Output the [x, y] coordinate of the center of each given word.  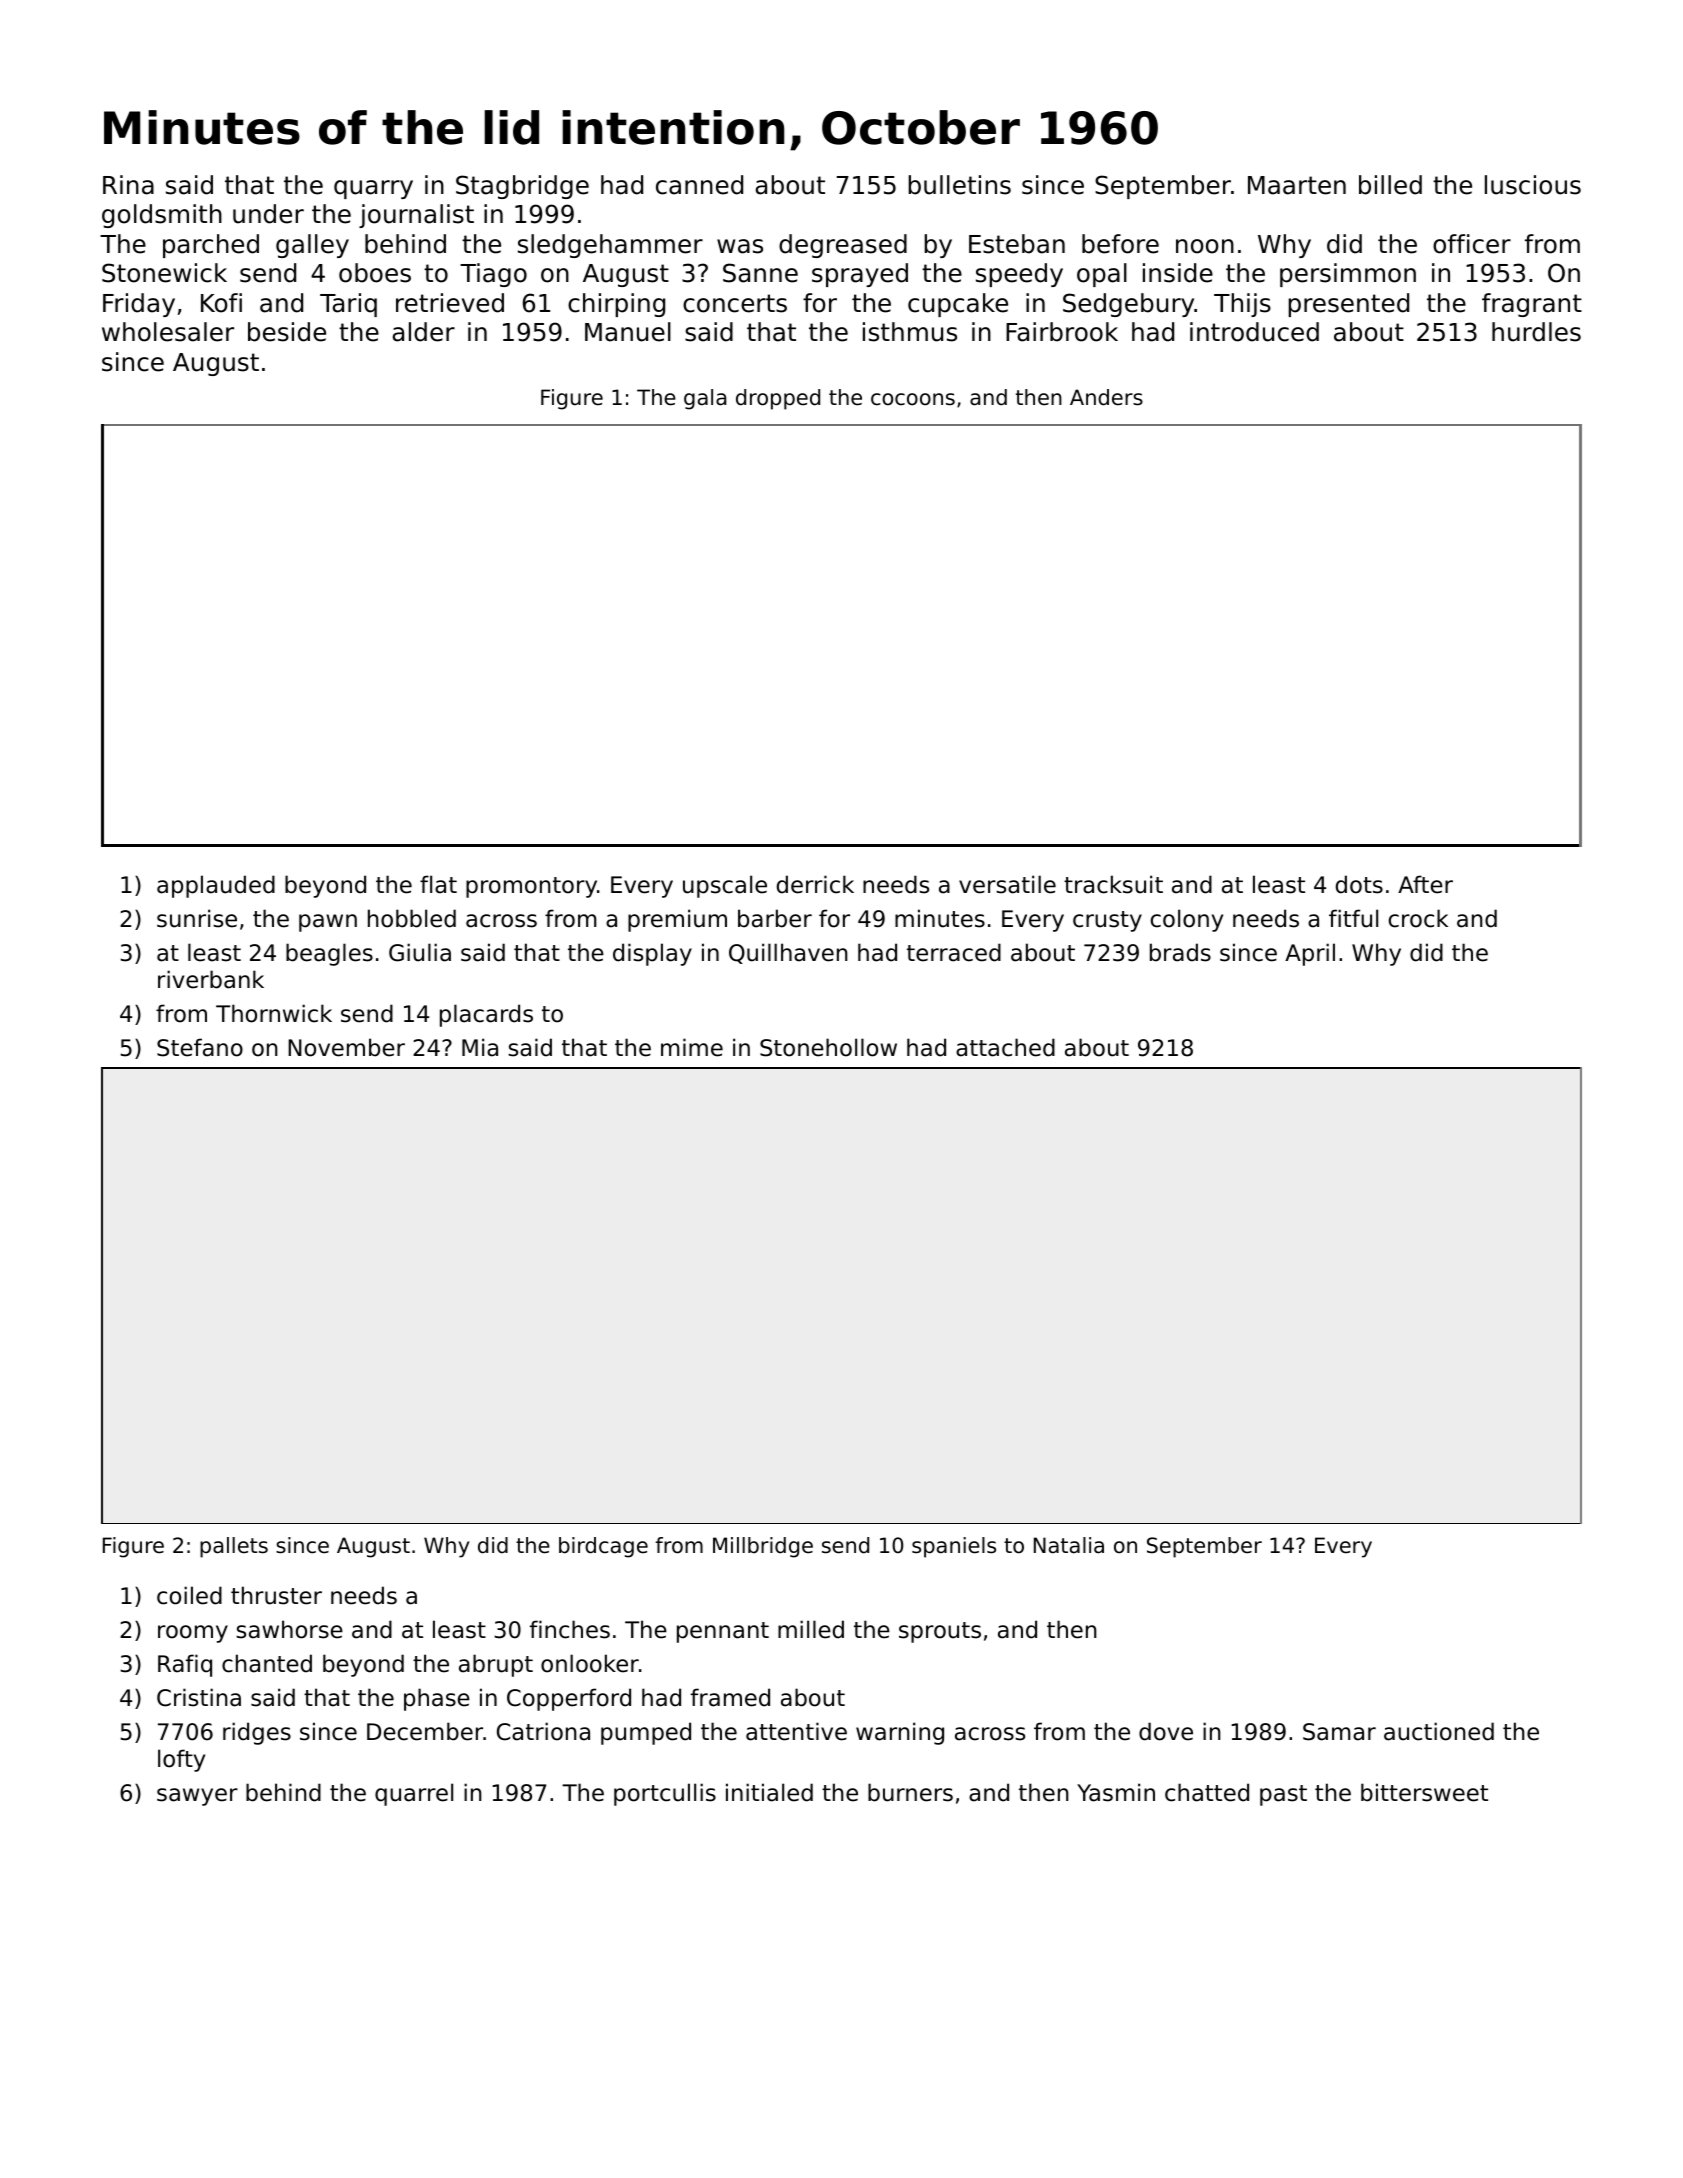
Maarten [1297, 185]
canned [699, 185]
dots [1359, 884]
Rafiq [185, 1665]
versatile [1007, 884]
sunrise [197, 918]
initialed [769, 1792]
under [268, 214]
